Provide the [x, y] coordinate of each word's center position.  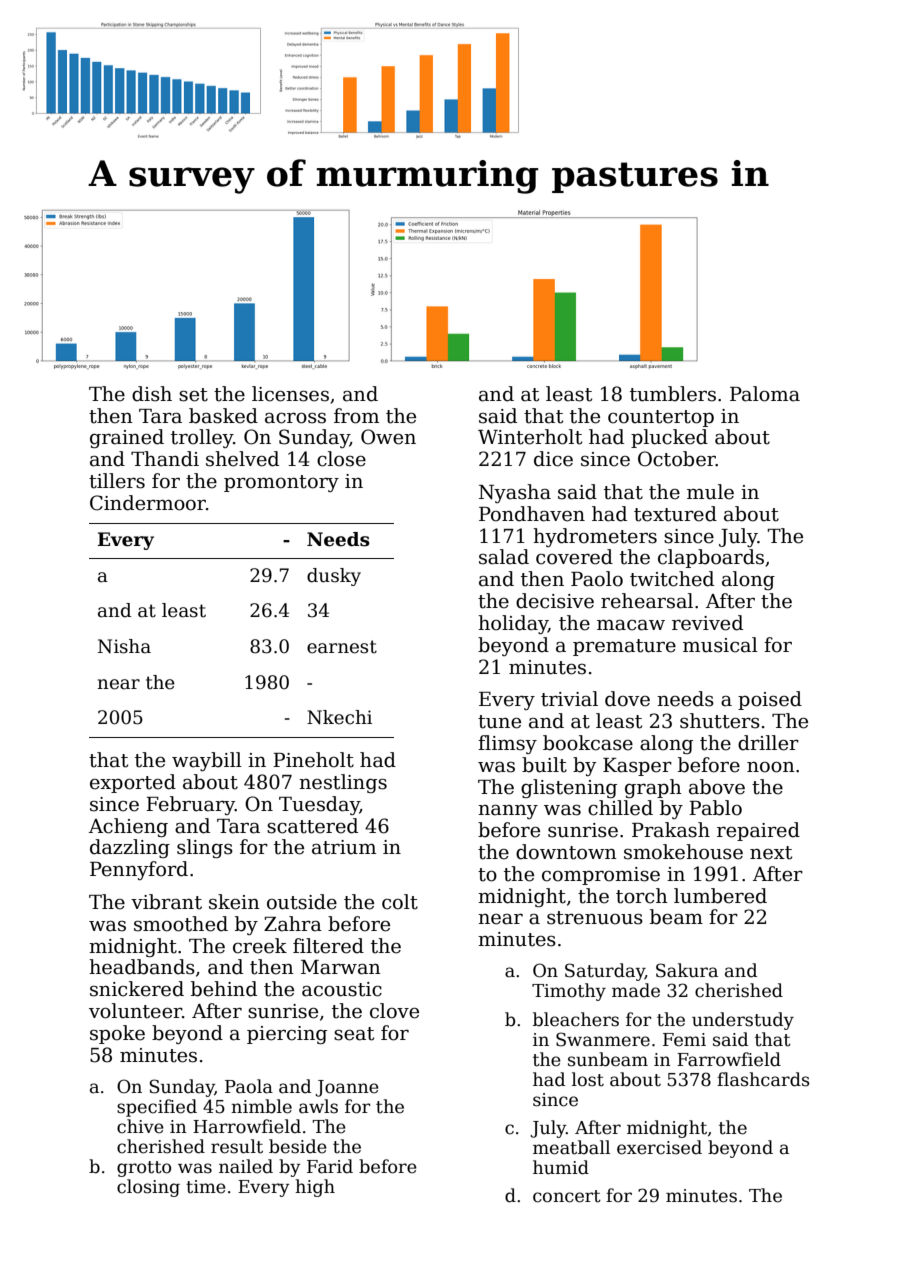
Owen [388, 437]
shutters [720, 721]
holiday [513, 624]
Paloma [765, 394]
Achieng [128, 827]
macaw [631, 625]
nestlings [343, 783]
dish [152, 394]
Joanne [347, 1088]
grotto [144, 1169]
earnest [342, 647]
